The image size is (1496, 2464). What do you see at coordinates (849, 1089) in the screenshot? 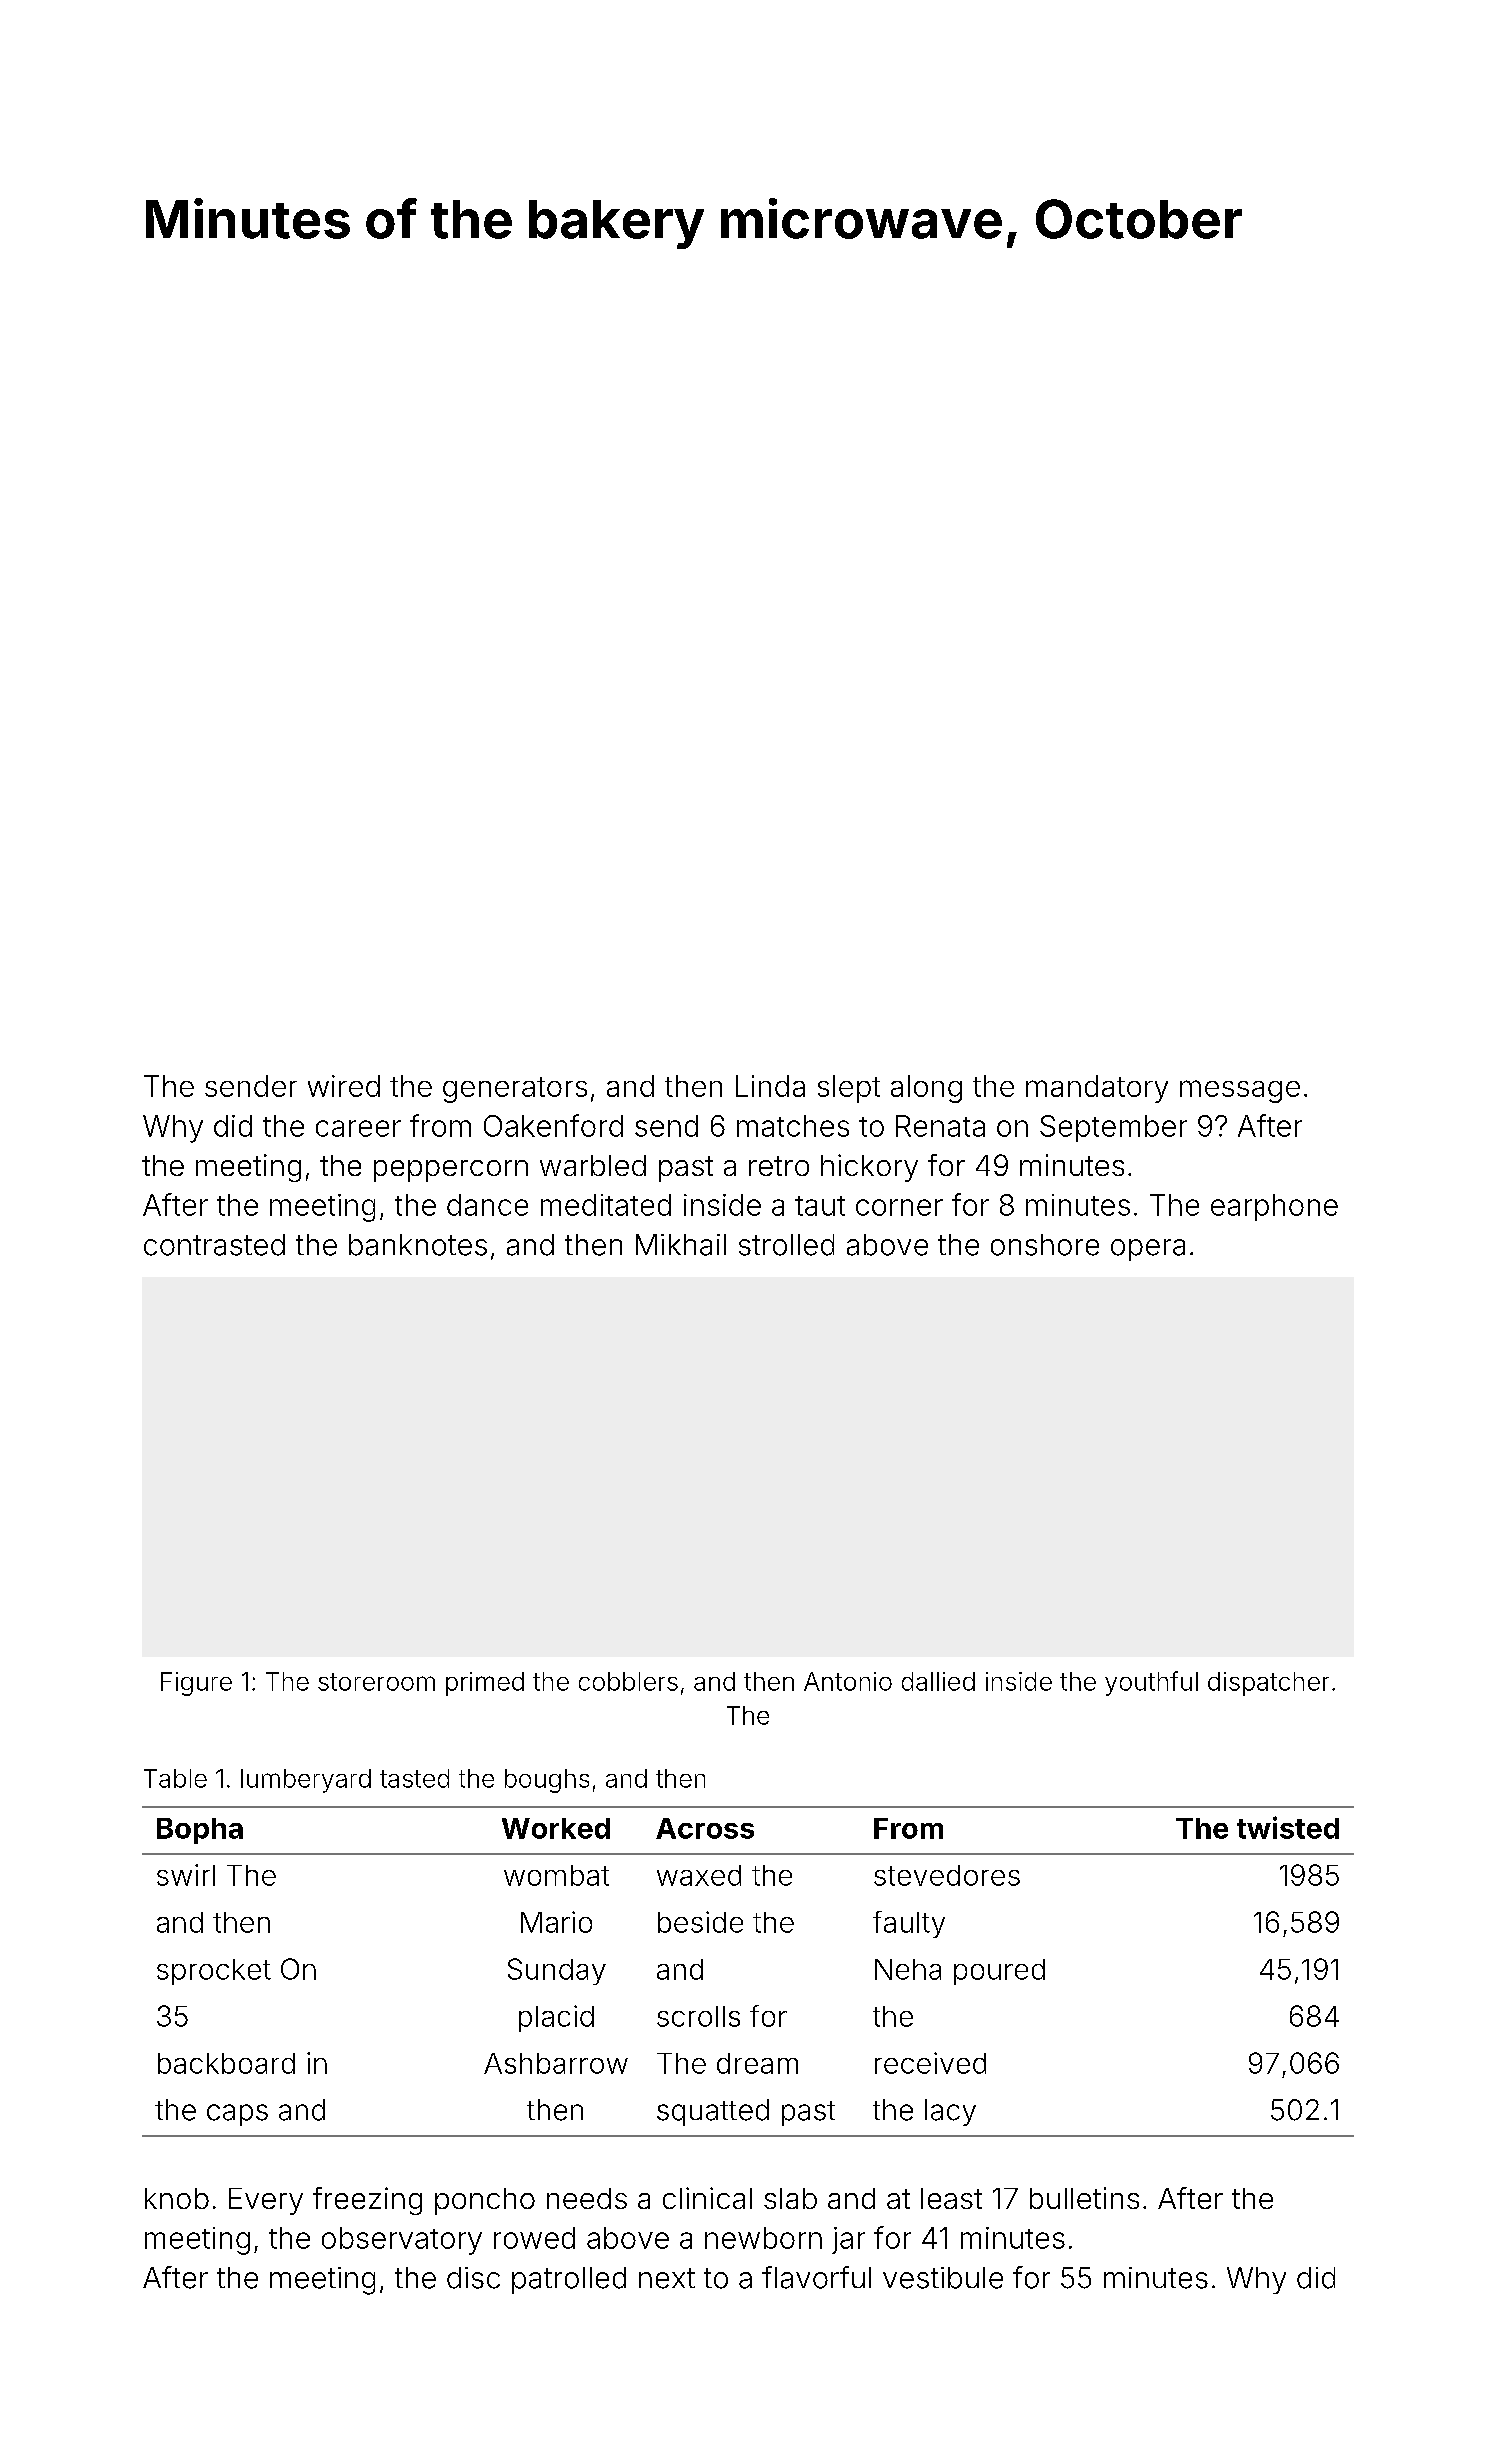
I see `slept` at bounding box center [849, 1089].
